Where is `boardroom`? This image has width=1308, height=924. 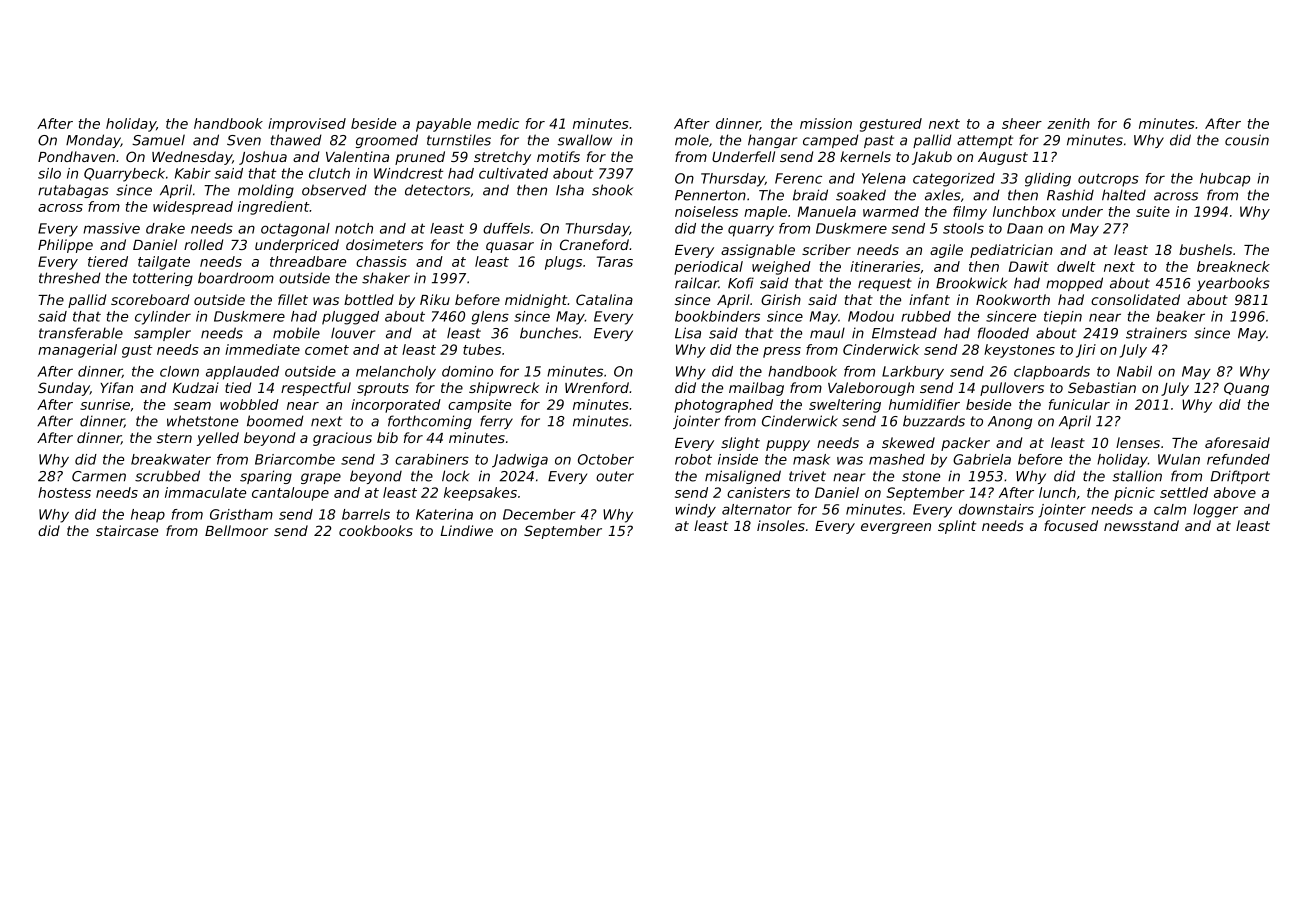 boardroom is located at coordinates (236, 278).
